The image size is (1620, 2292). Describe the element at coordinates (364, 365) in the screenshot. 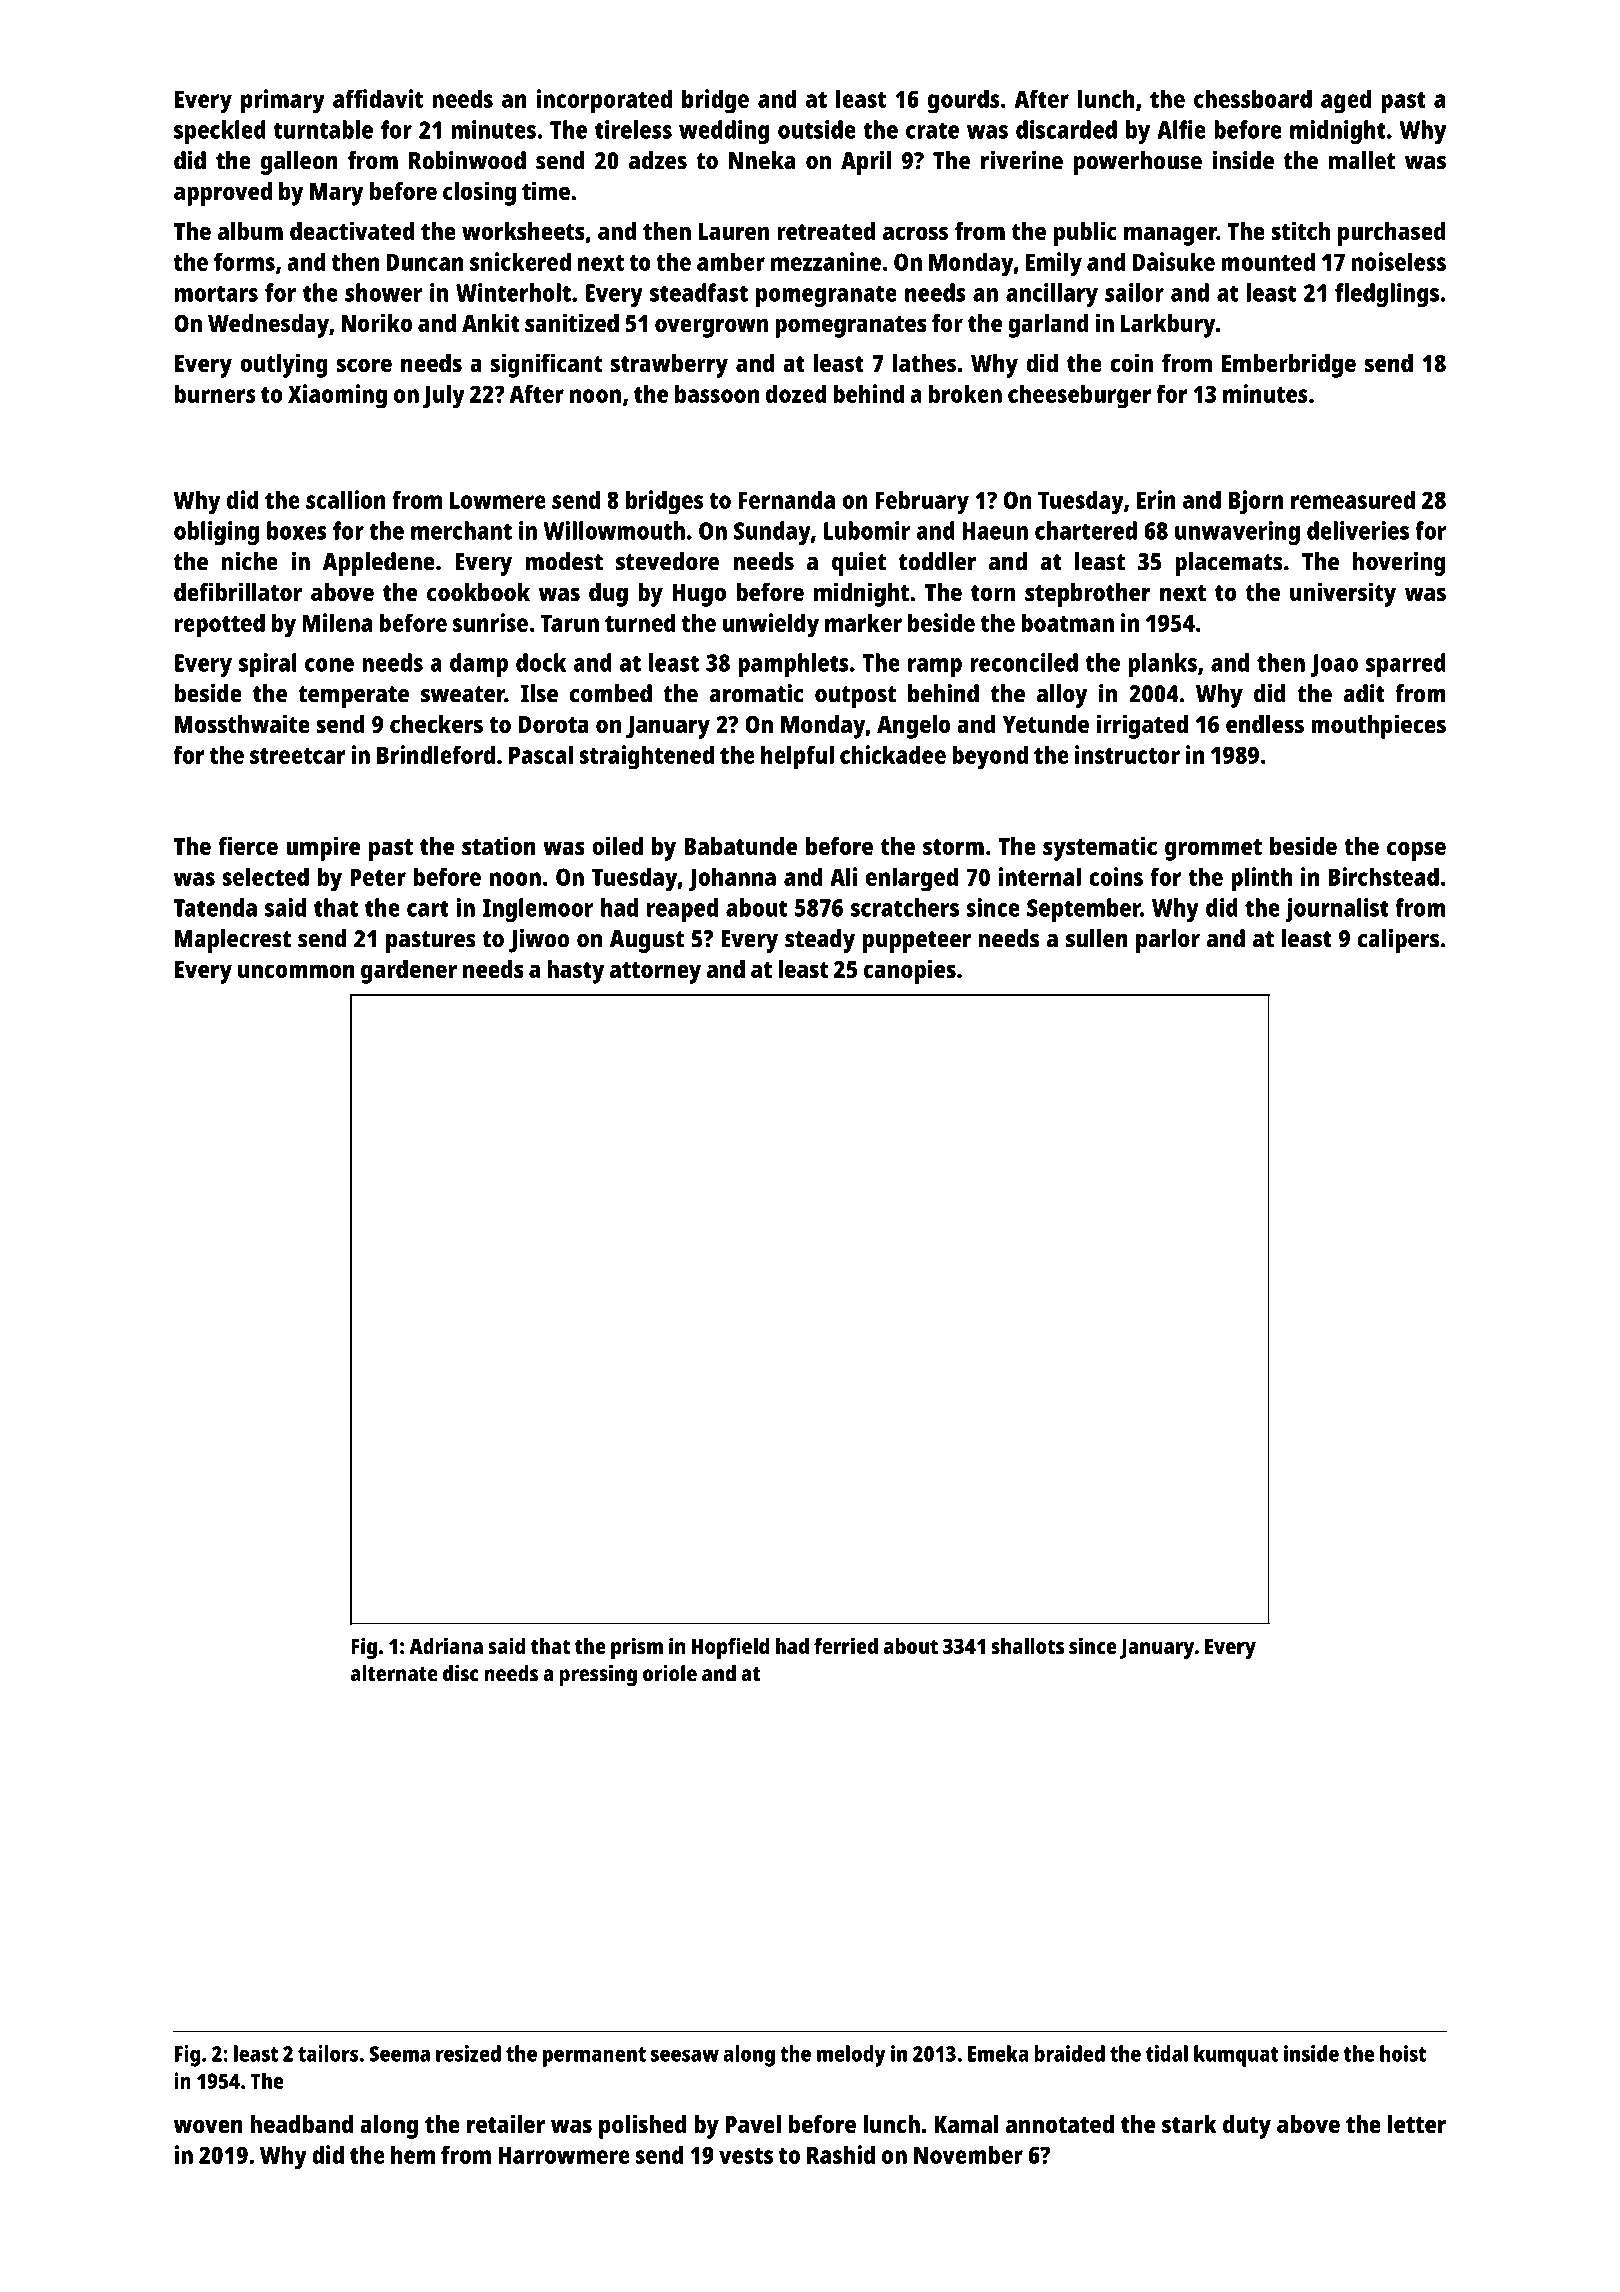

I see `score` at that location.
